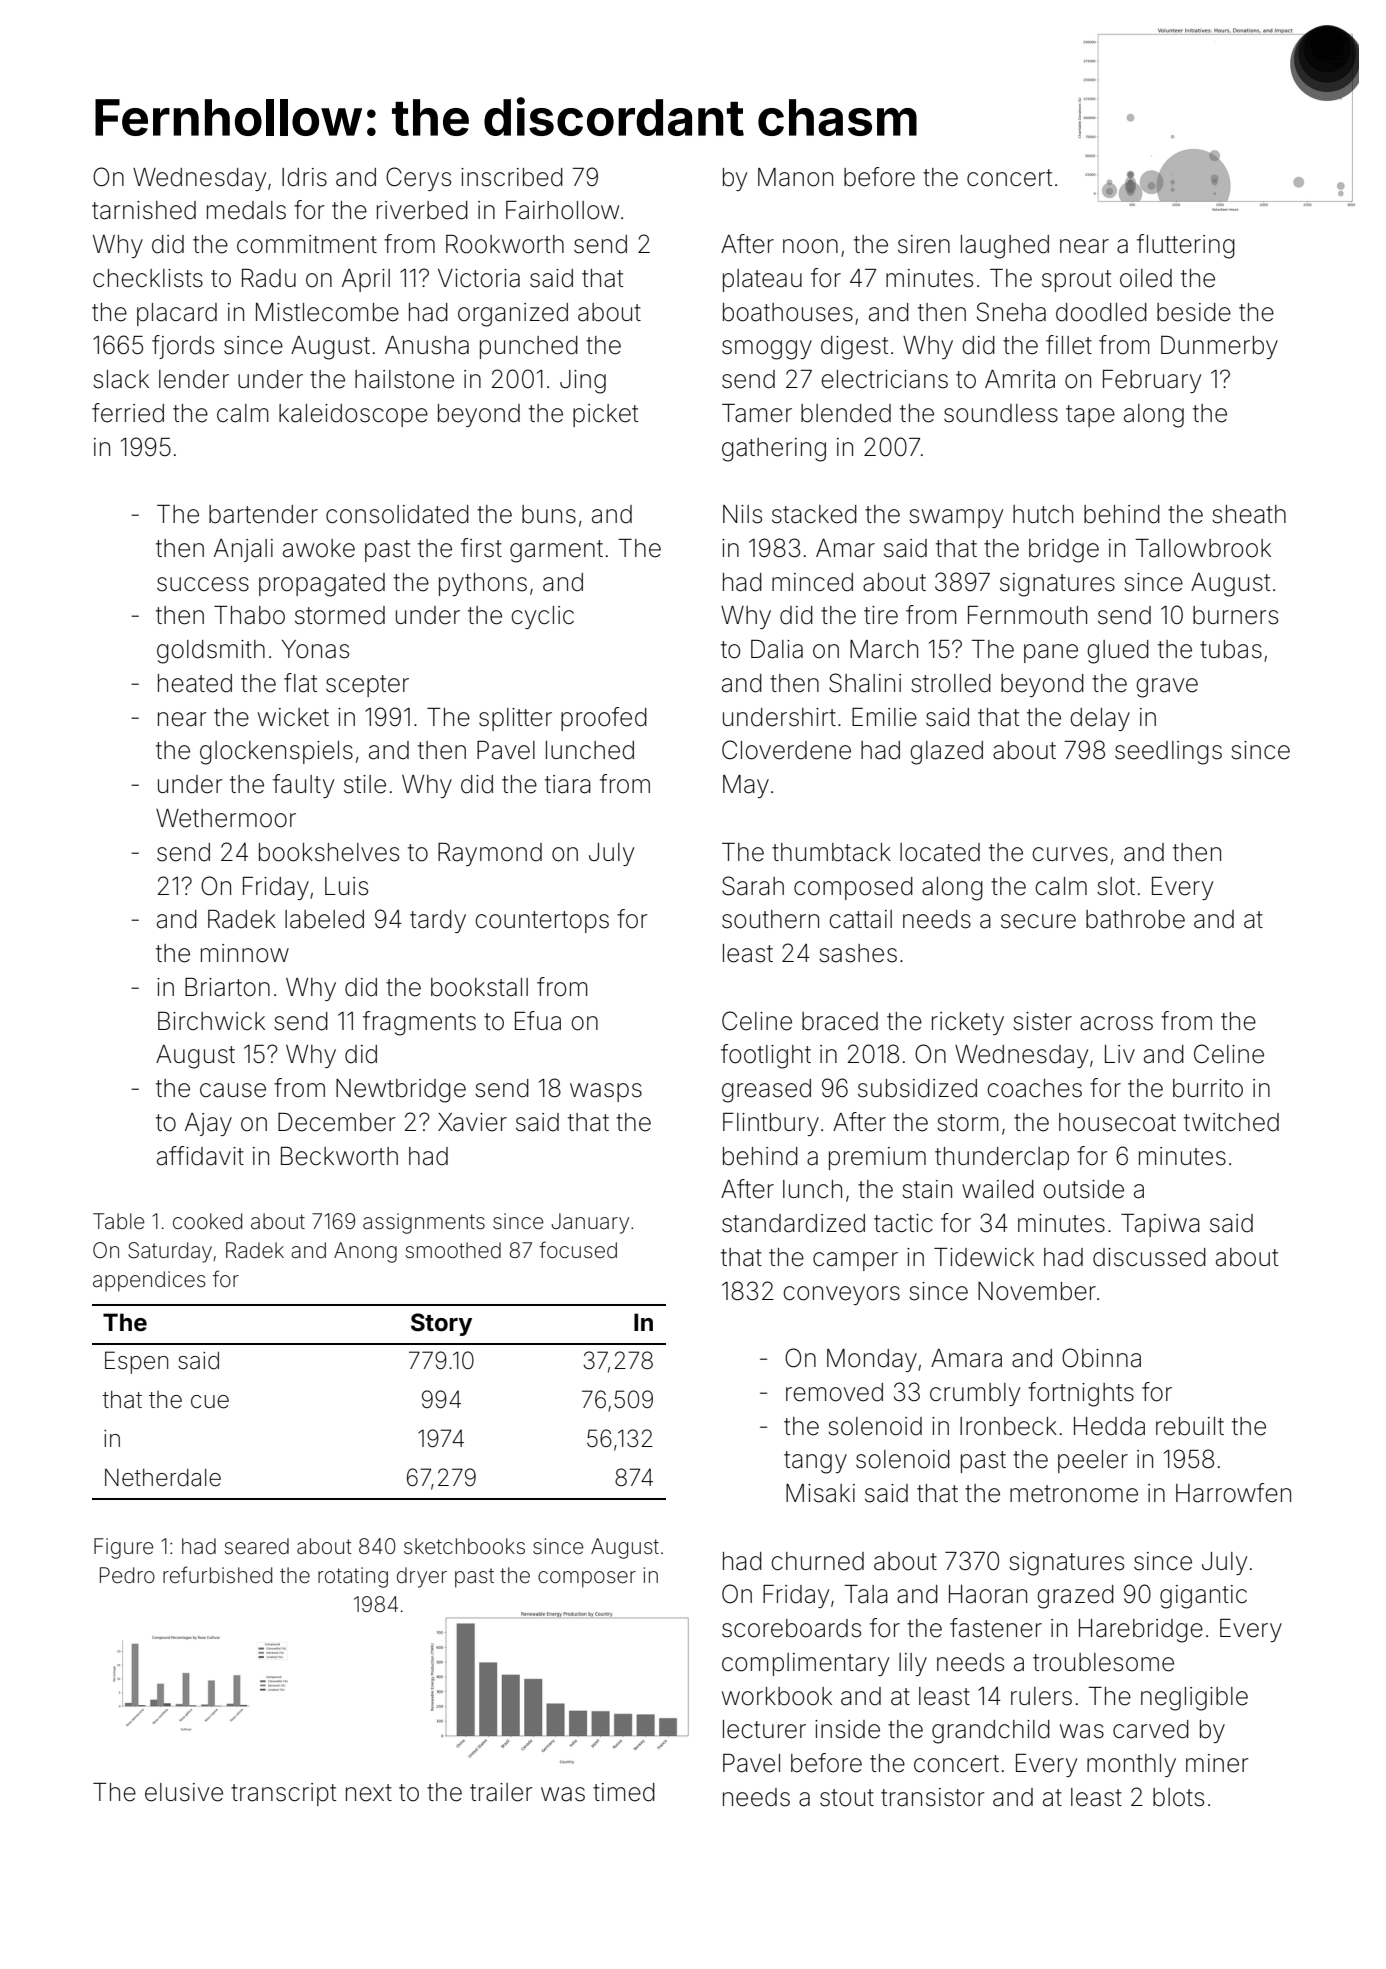  I want to click on tubas, so click(1231, 649).
